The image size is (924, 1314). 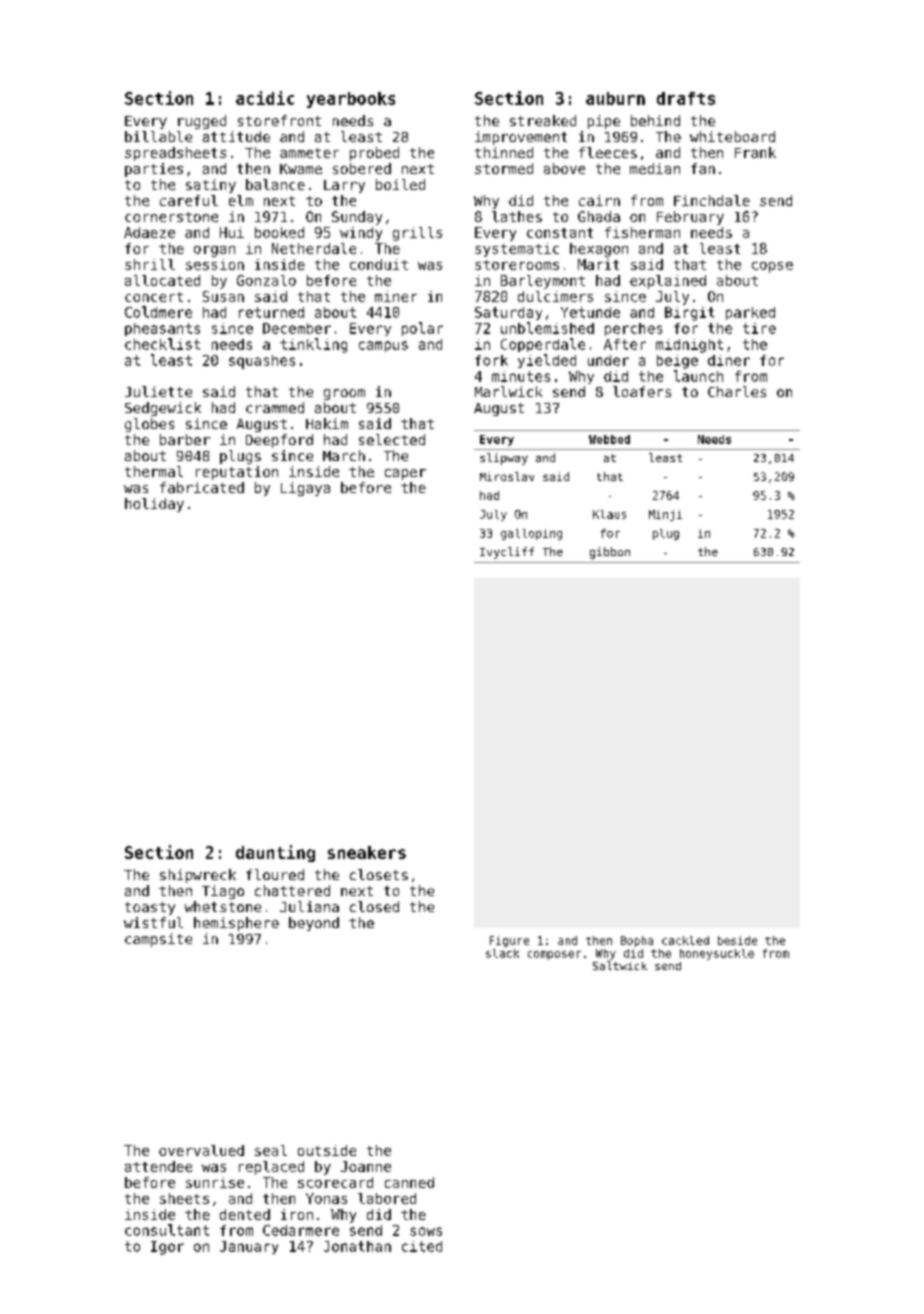 What do you see at coordinates (637, 941) in the screenshot?
I see `Bopha` at bounding box center [637, 941].
